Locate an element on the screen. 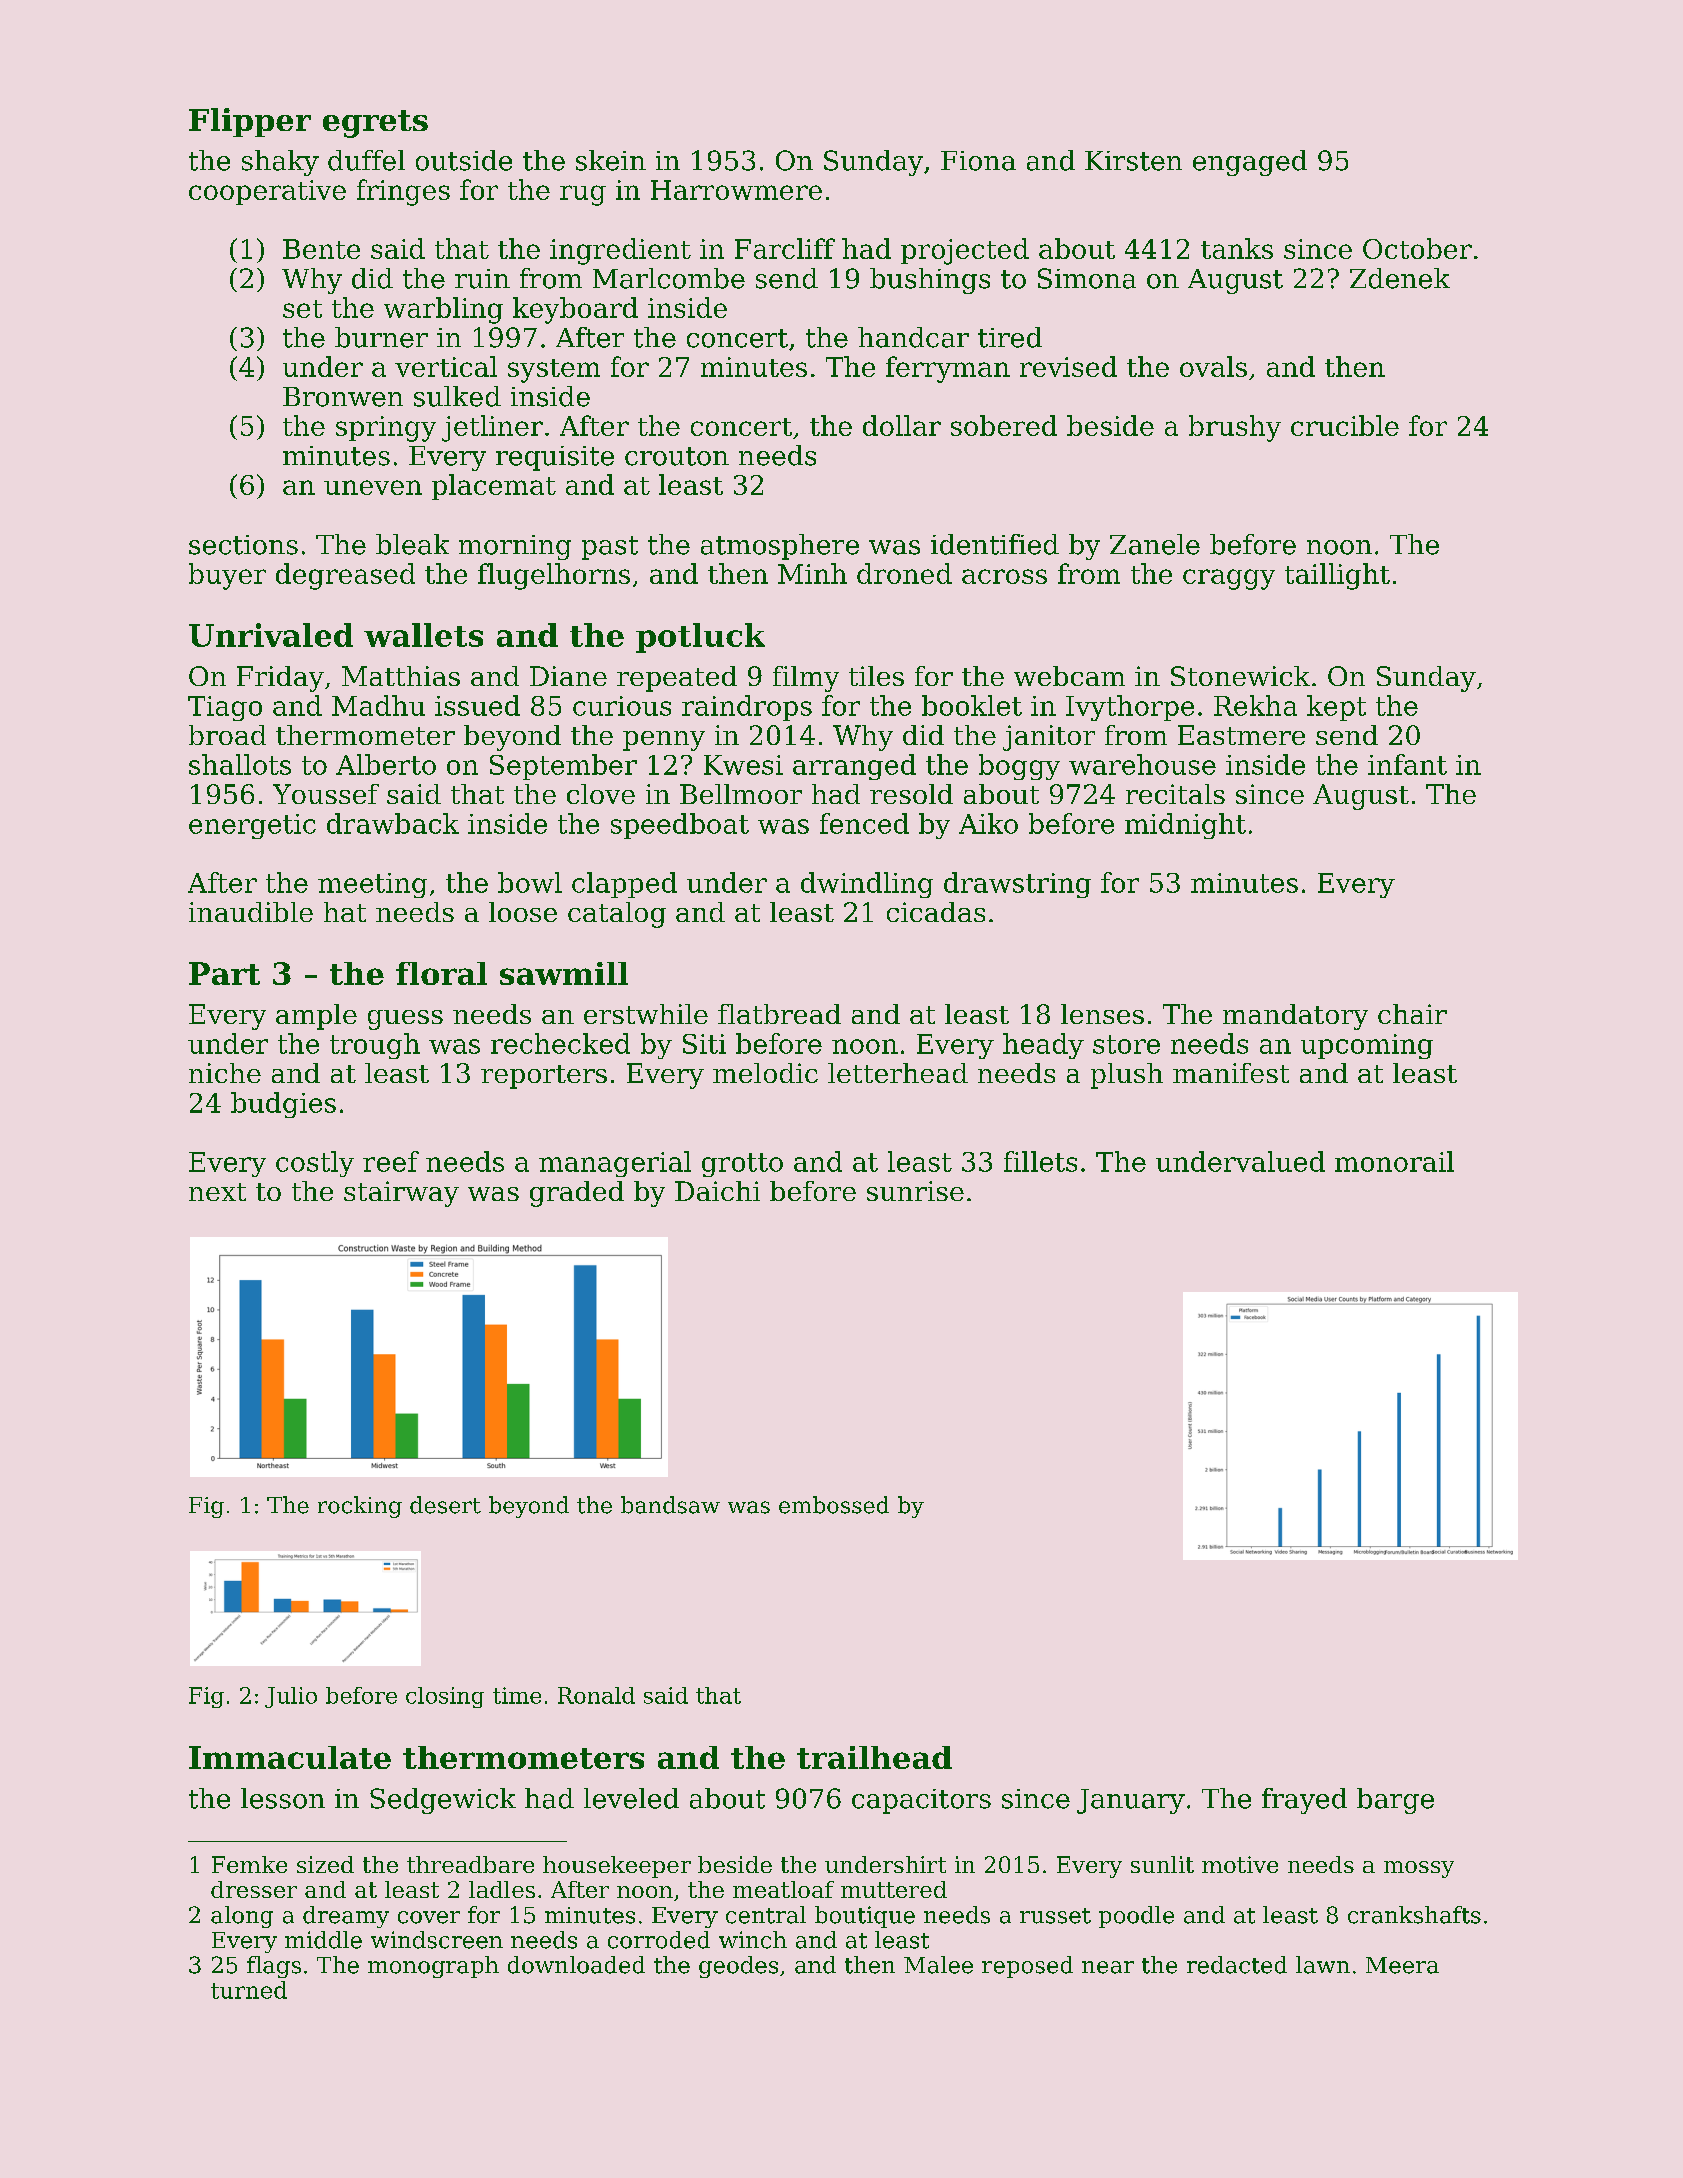  crucible is located at coordinates (1345, 425).
